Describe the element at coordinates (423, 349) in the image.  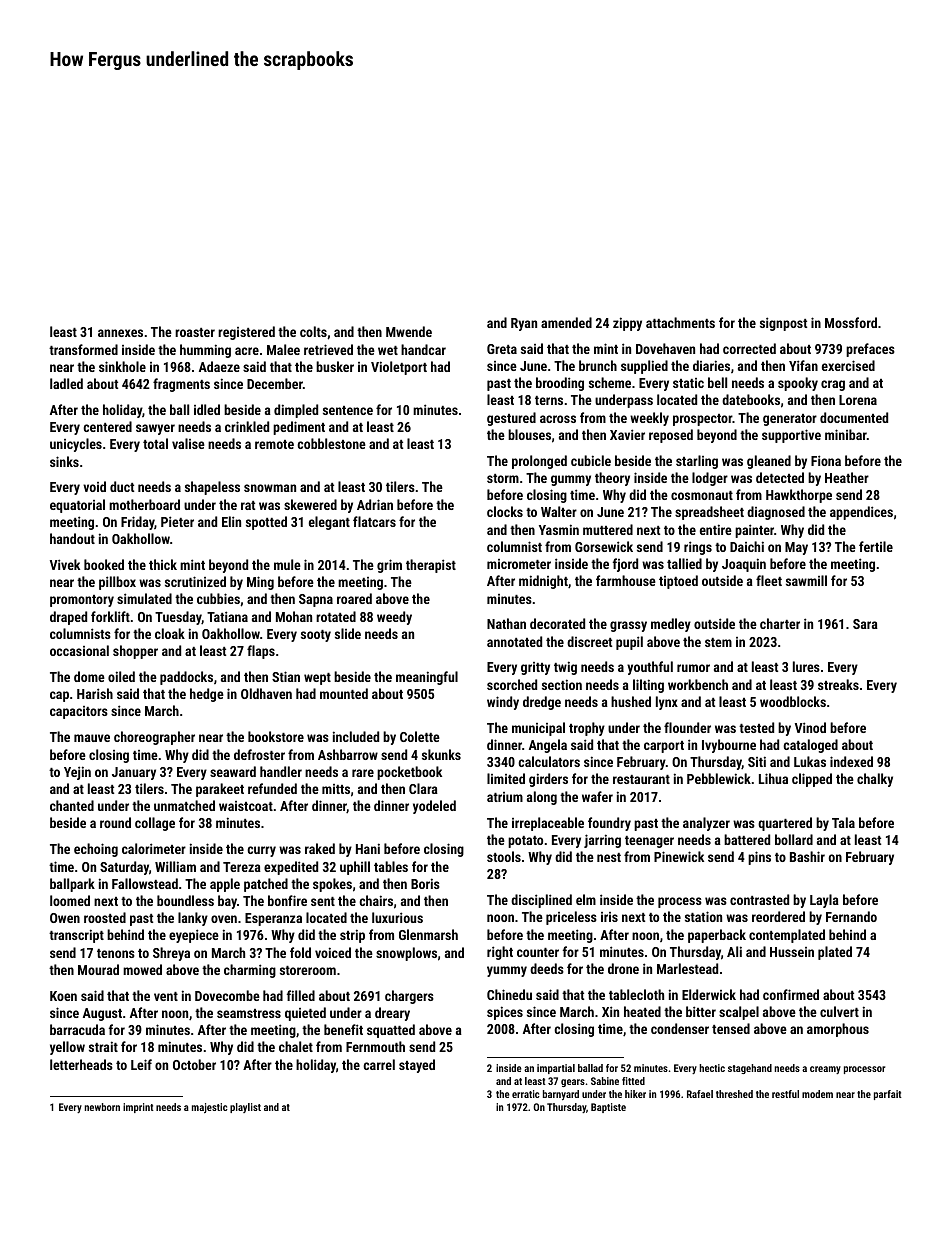
I see `handcar` at that location.
